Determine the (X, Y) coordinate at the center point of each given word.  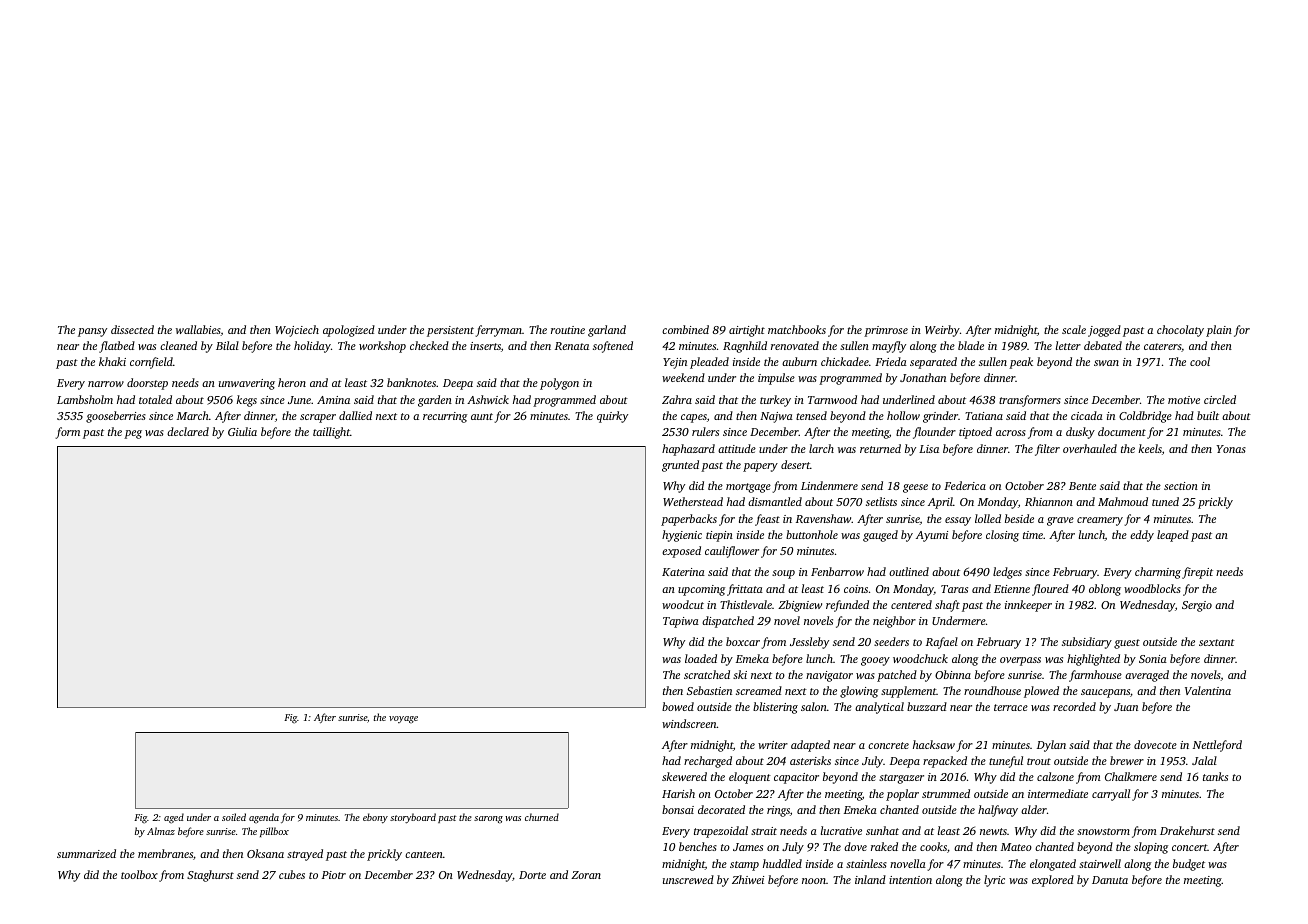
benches (698, 846)
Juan (1126, 707)
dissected (132, 329)
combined (685, 329)
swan (1106, 363)
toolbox (139, 874)
